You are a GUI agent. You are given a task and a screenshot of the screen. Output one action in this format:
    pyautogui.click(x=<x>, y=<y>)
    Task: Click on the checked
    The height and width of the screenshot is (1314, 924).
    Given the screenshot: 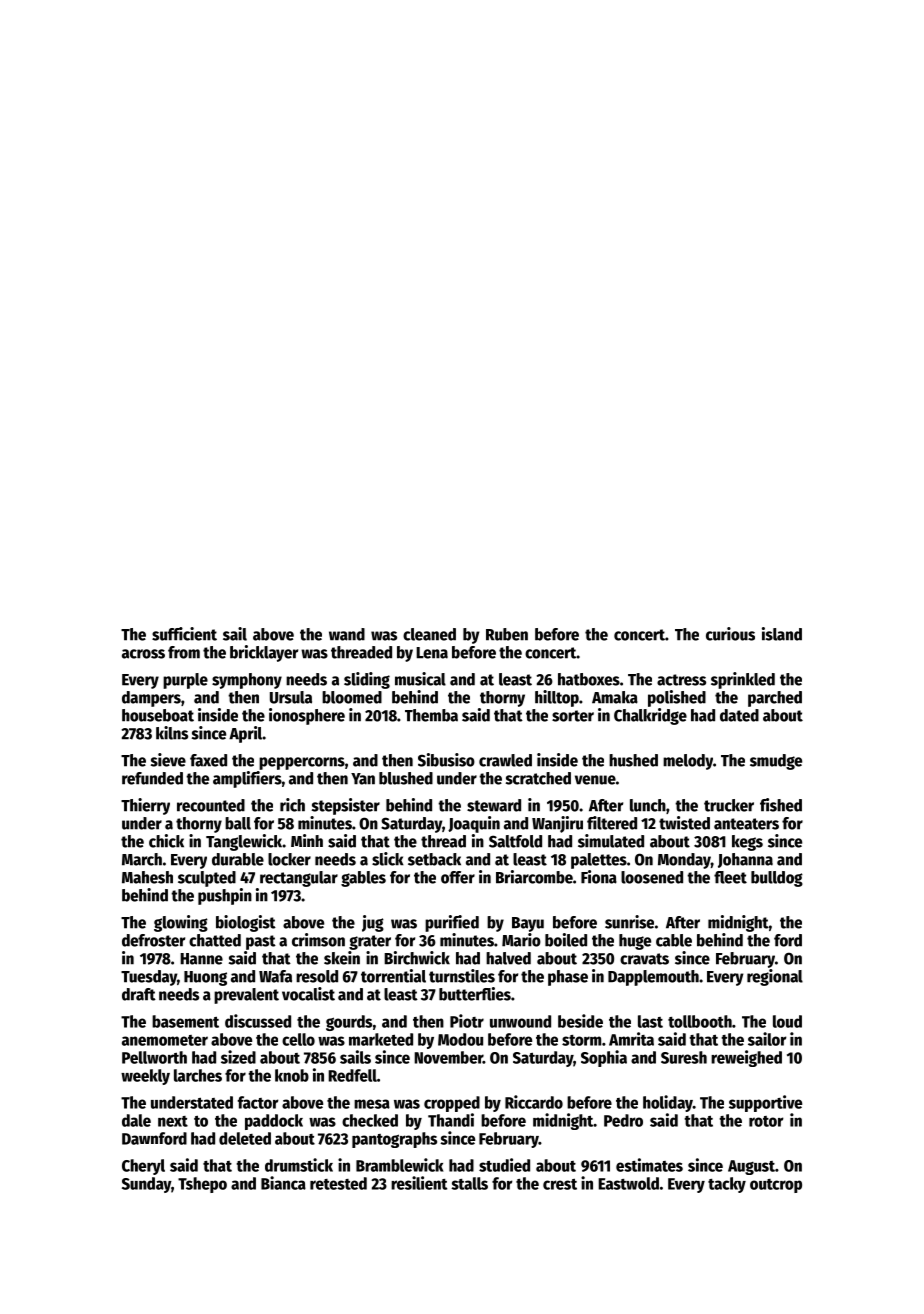 What is the action you would take?
    pyautogui.click(x=370, y=1120)
